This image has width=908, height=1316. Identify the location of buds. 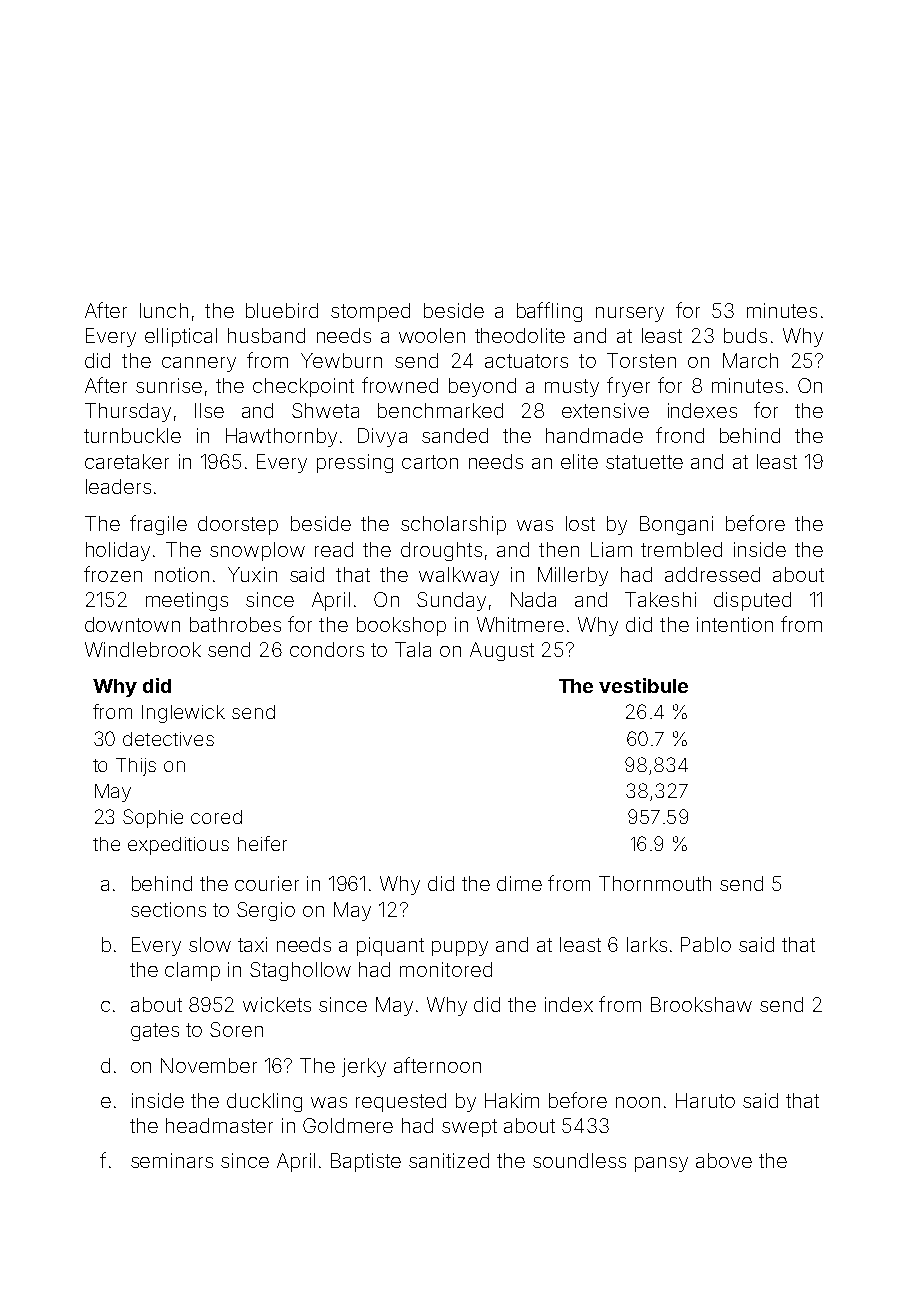
(745, 335).
